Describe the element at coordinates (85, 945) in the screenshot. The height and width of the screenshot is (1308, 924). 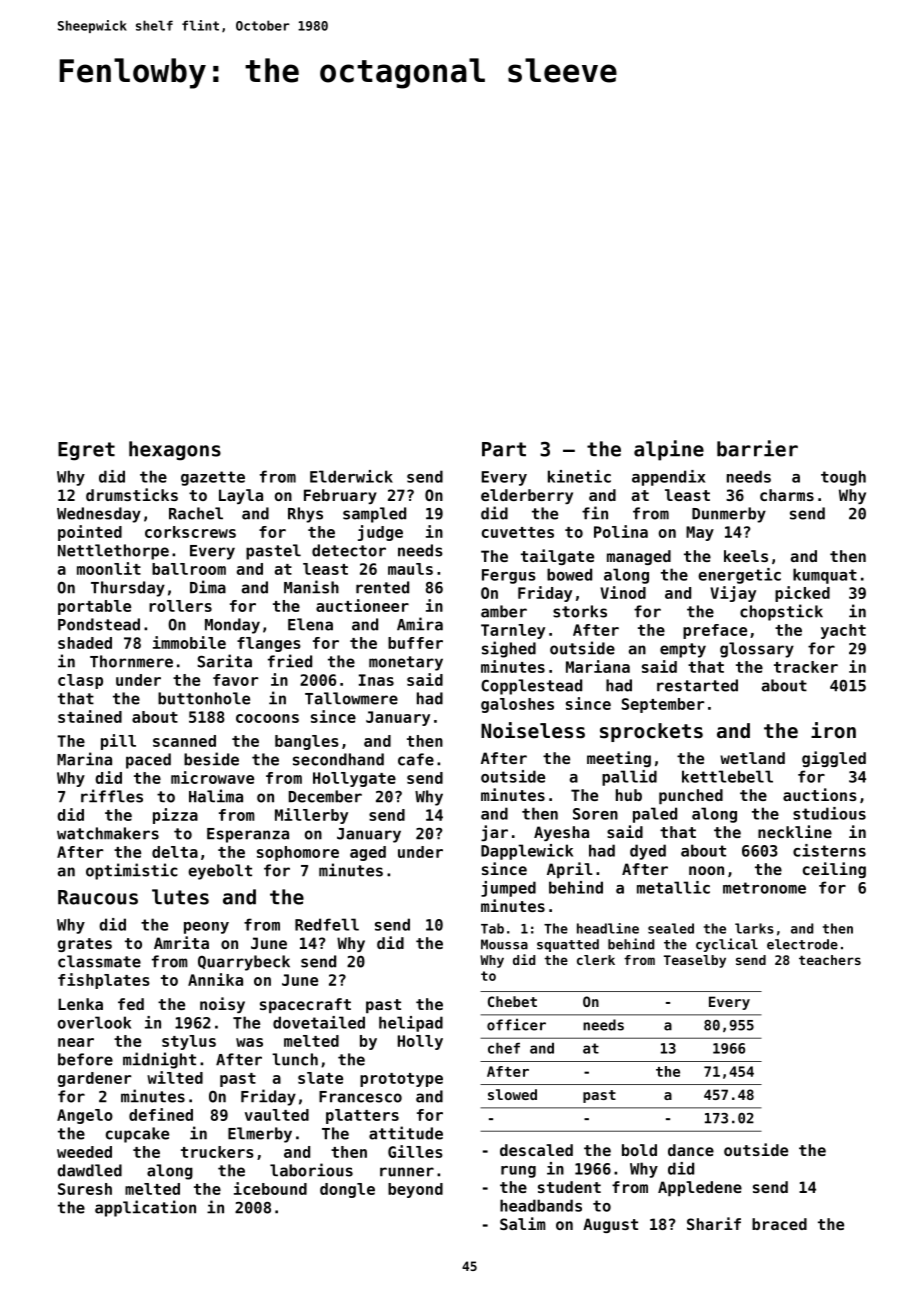
I see `grates` at that location.
